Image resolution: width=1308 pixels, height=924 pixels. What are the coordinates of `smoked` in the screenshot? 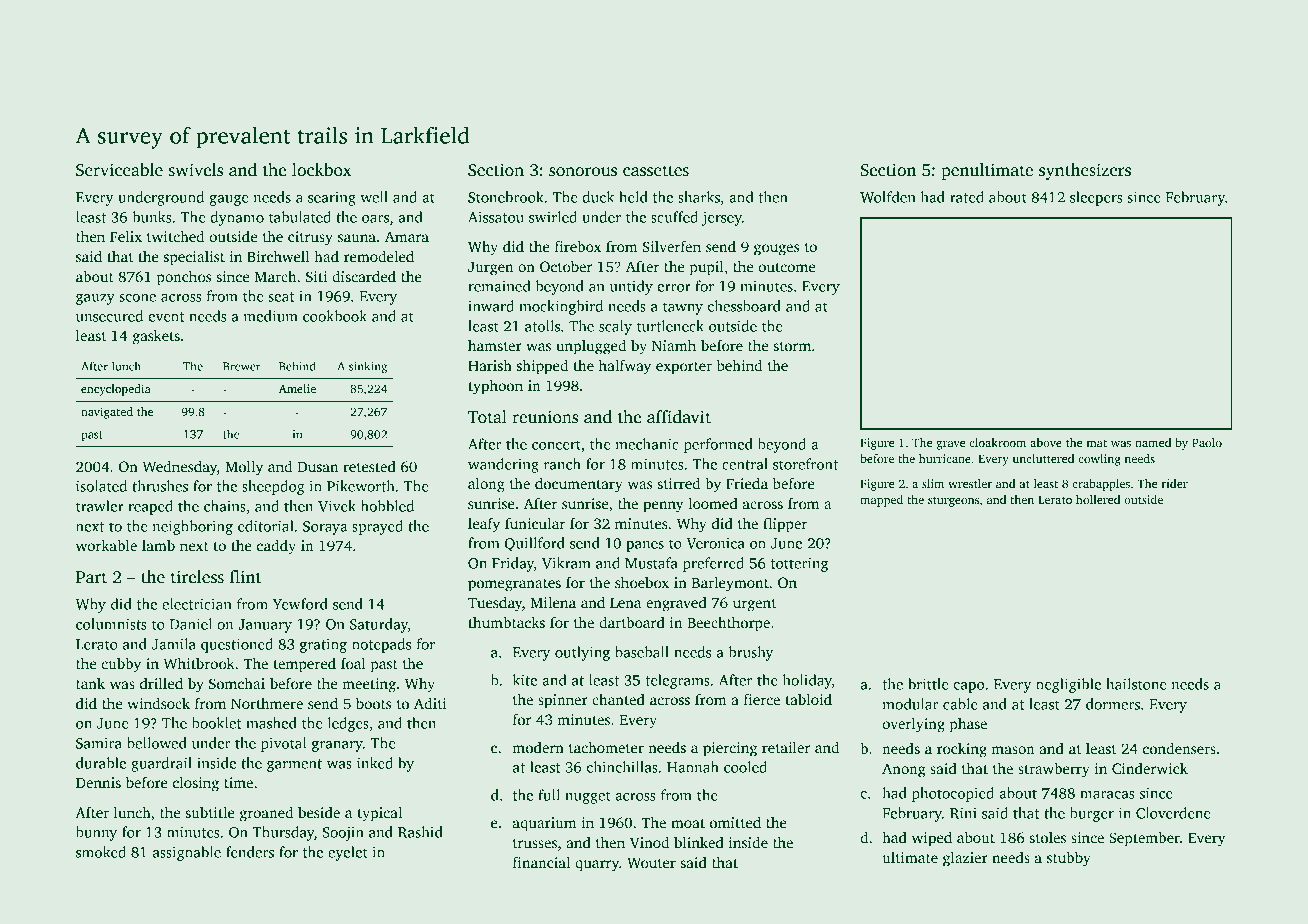 It's located at (101, 852).
